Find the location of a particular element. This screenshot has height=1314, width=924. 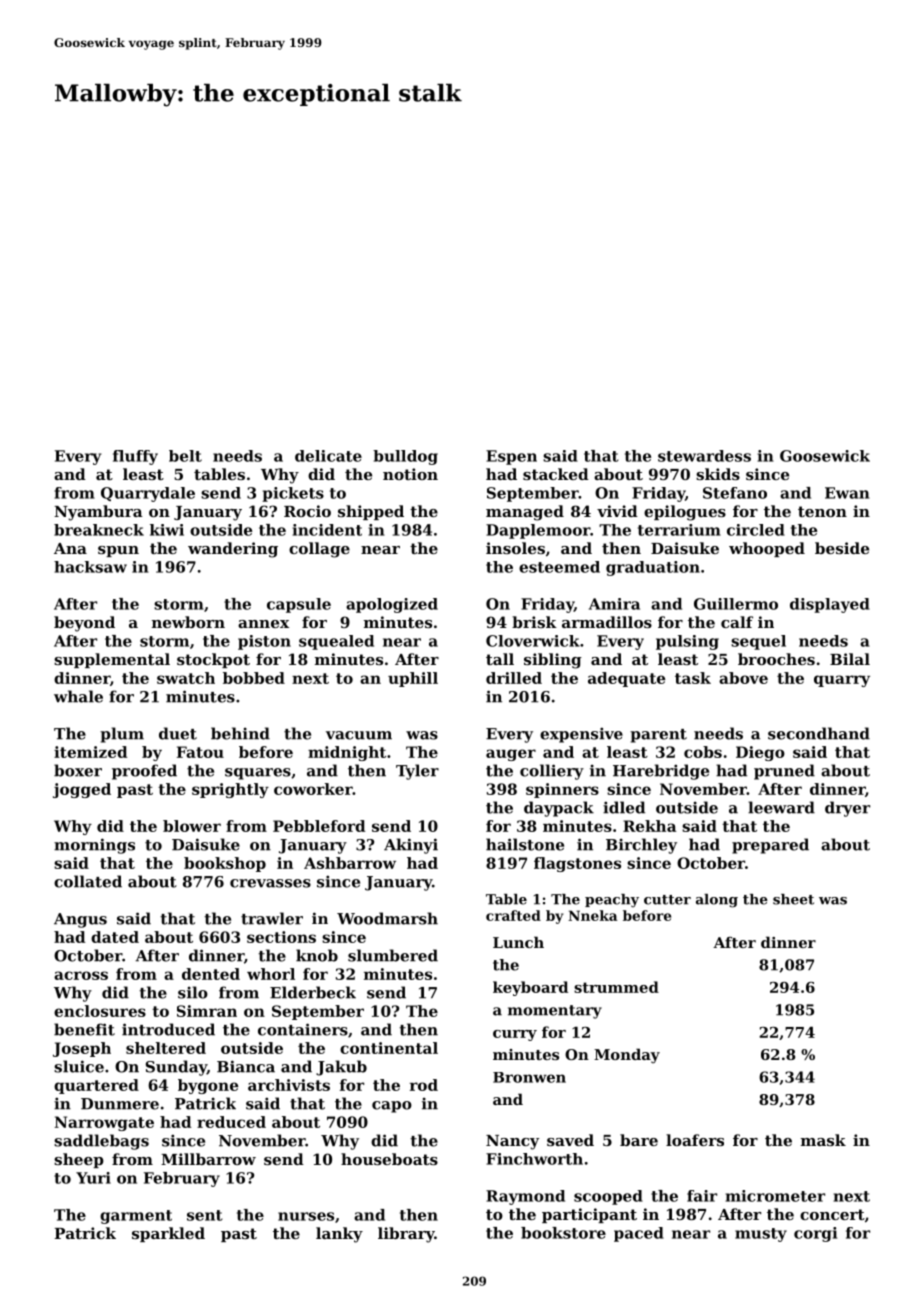

mask is located at coordinates (823, 1140).
